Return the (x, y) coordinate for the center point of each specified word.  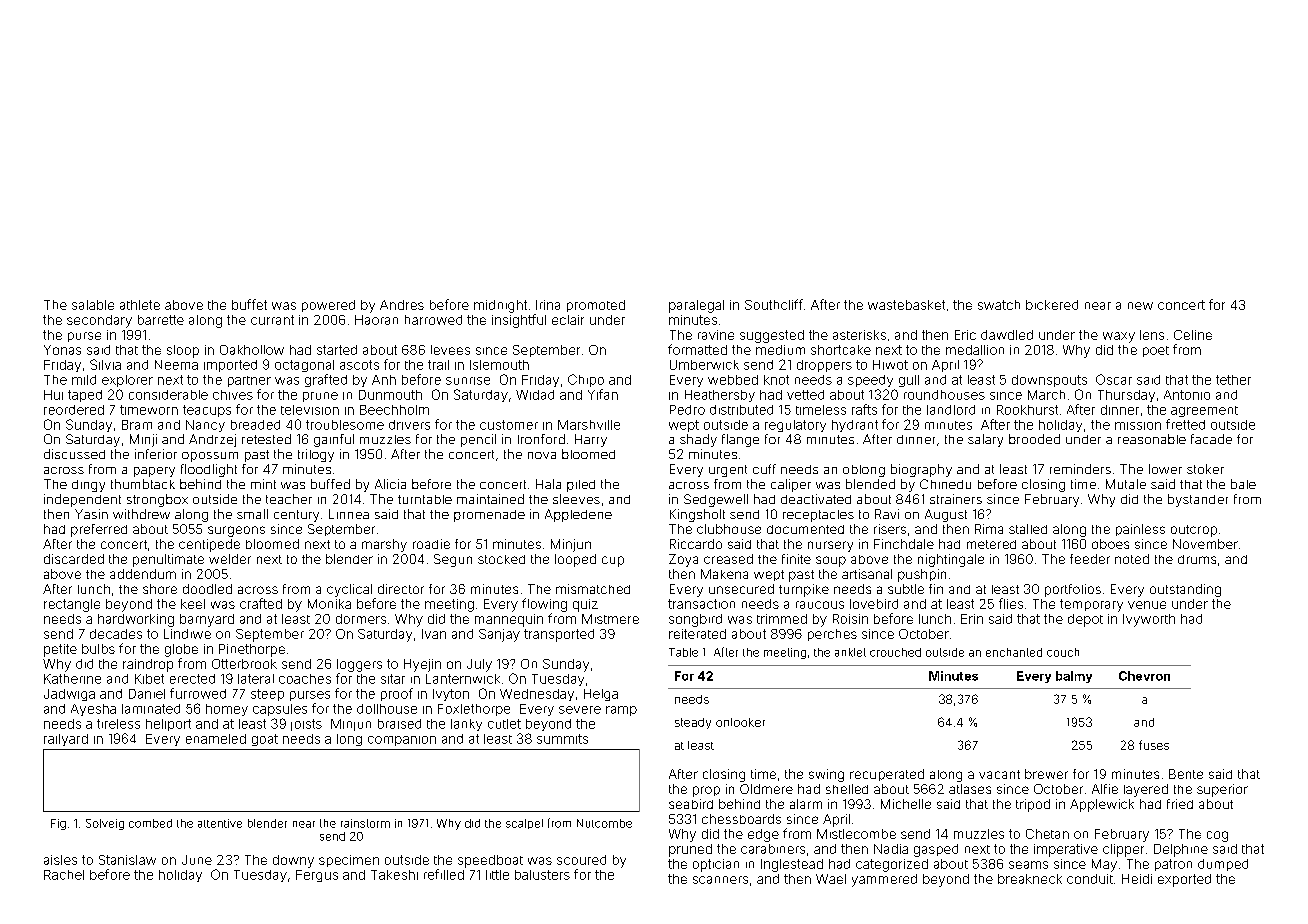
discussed (74, 454)
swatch (999, 305)
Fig (58, 824)
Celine (1193, 335)
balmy (1074, 677)
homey (227, 710)
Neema (176, 365)
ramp (621, 711)
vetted (805, 395)
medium (780, 350)
